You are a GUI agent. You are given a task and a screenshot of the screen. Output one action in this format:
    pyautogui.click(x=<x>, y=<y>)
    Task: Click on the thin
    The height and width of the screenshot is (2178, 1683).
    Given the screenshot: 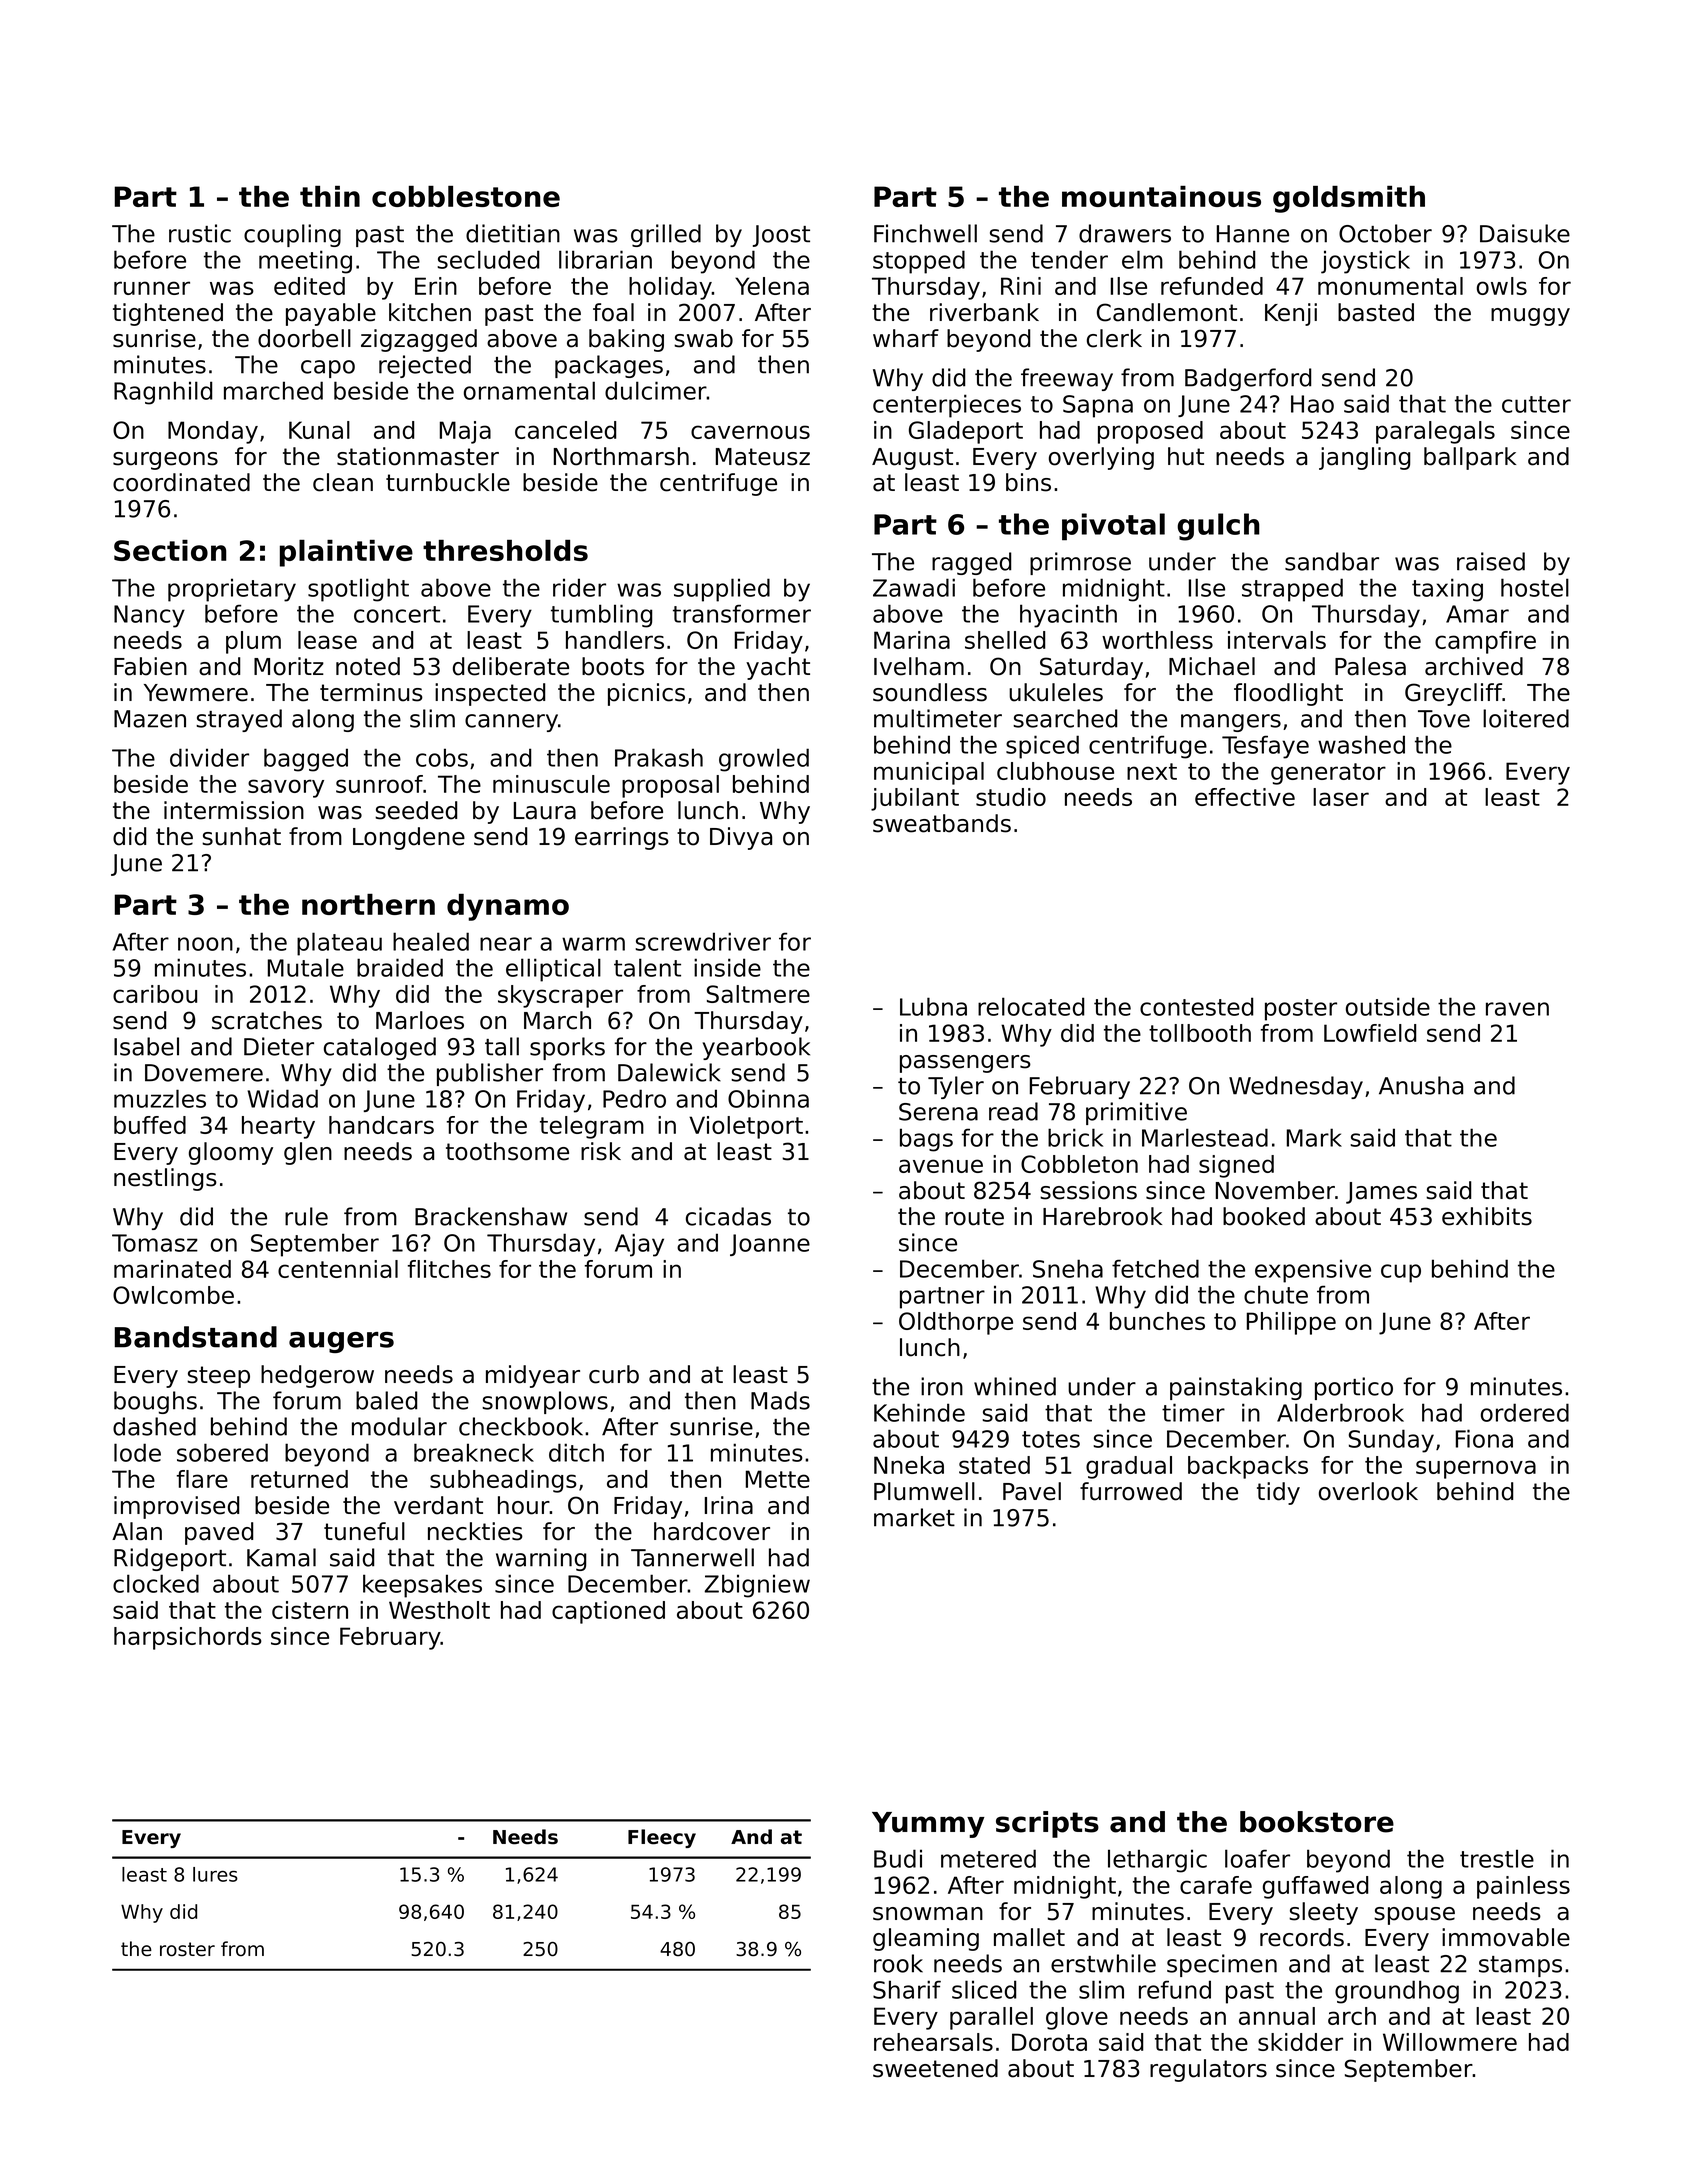 What is the action you would take?
    pyautogui.click(x=330, y=196)
